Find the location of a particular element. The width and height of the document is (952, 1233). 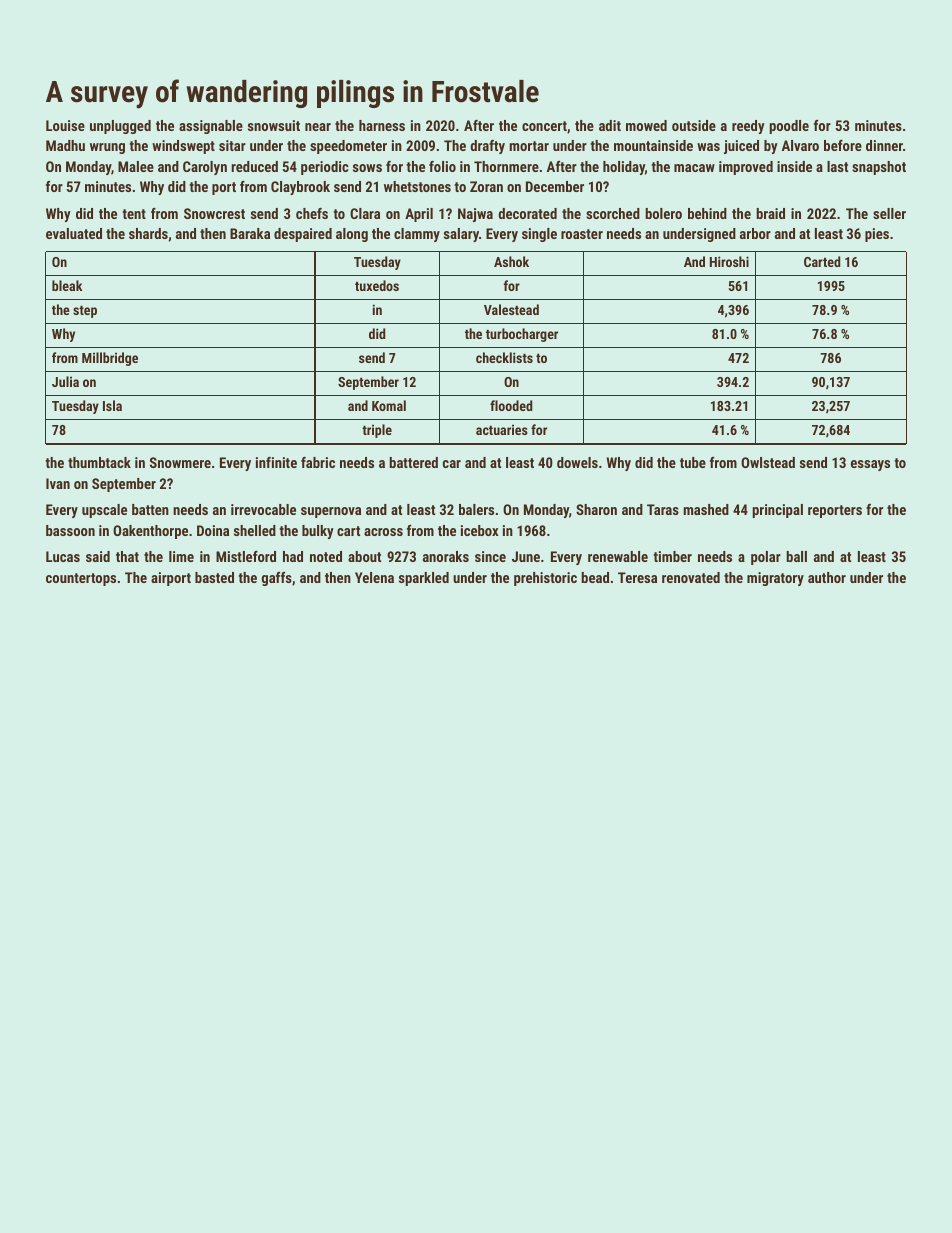

dowels is located at coordinates (577, 462).
